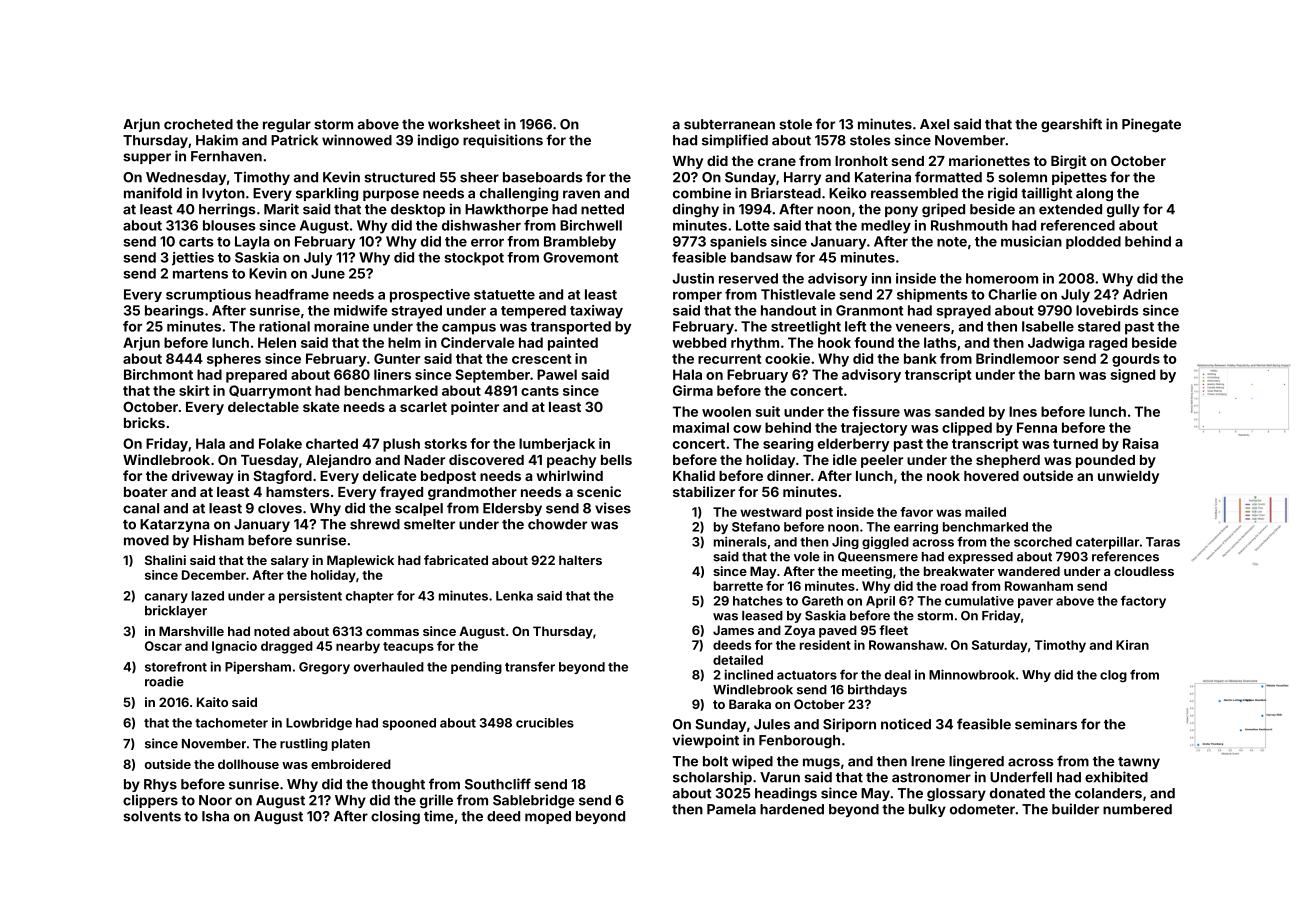  I want to click on homeroom, so click(1002, 278).
